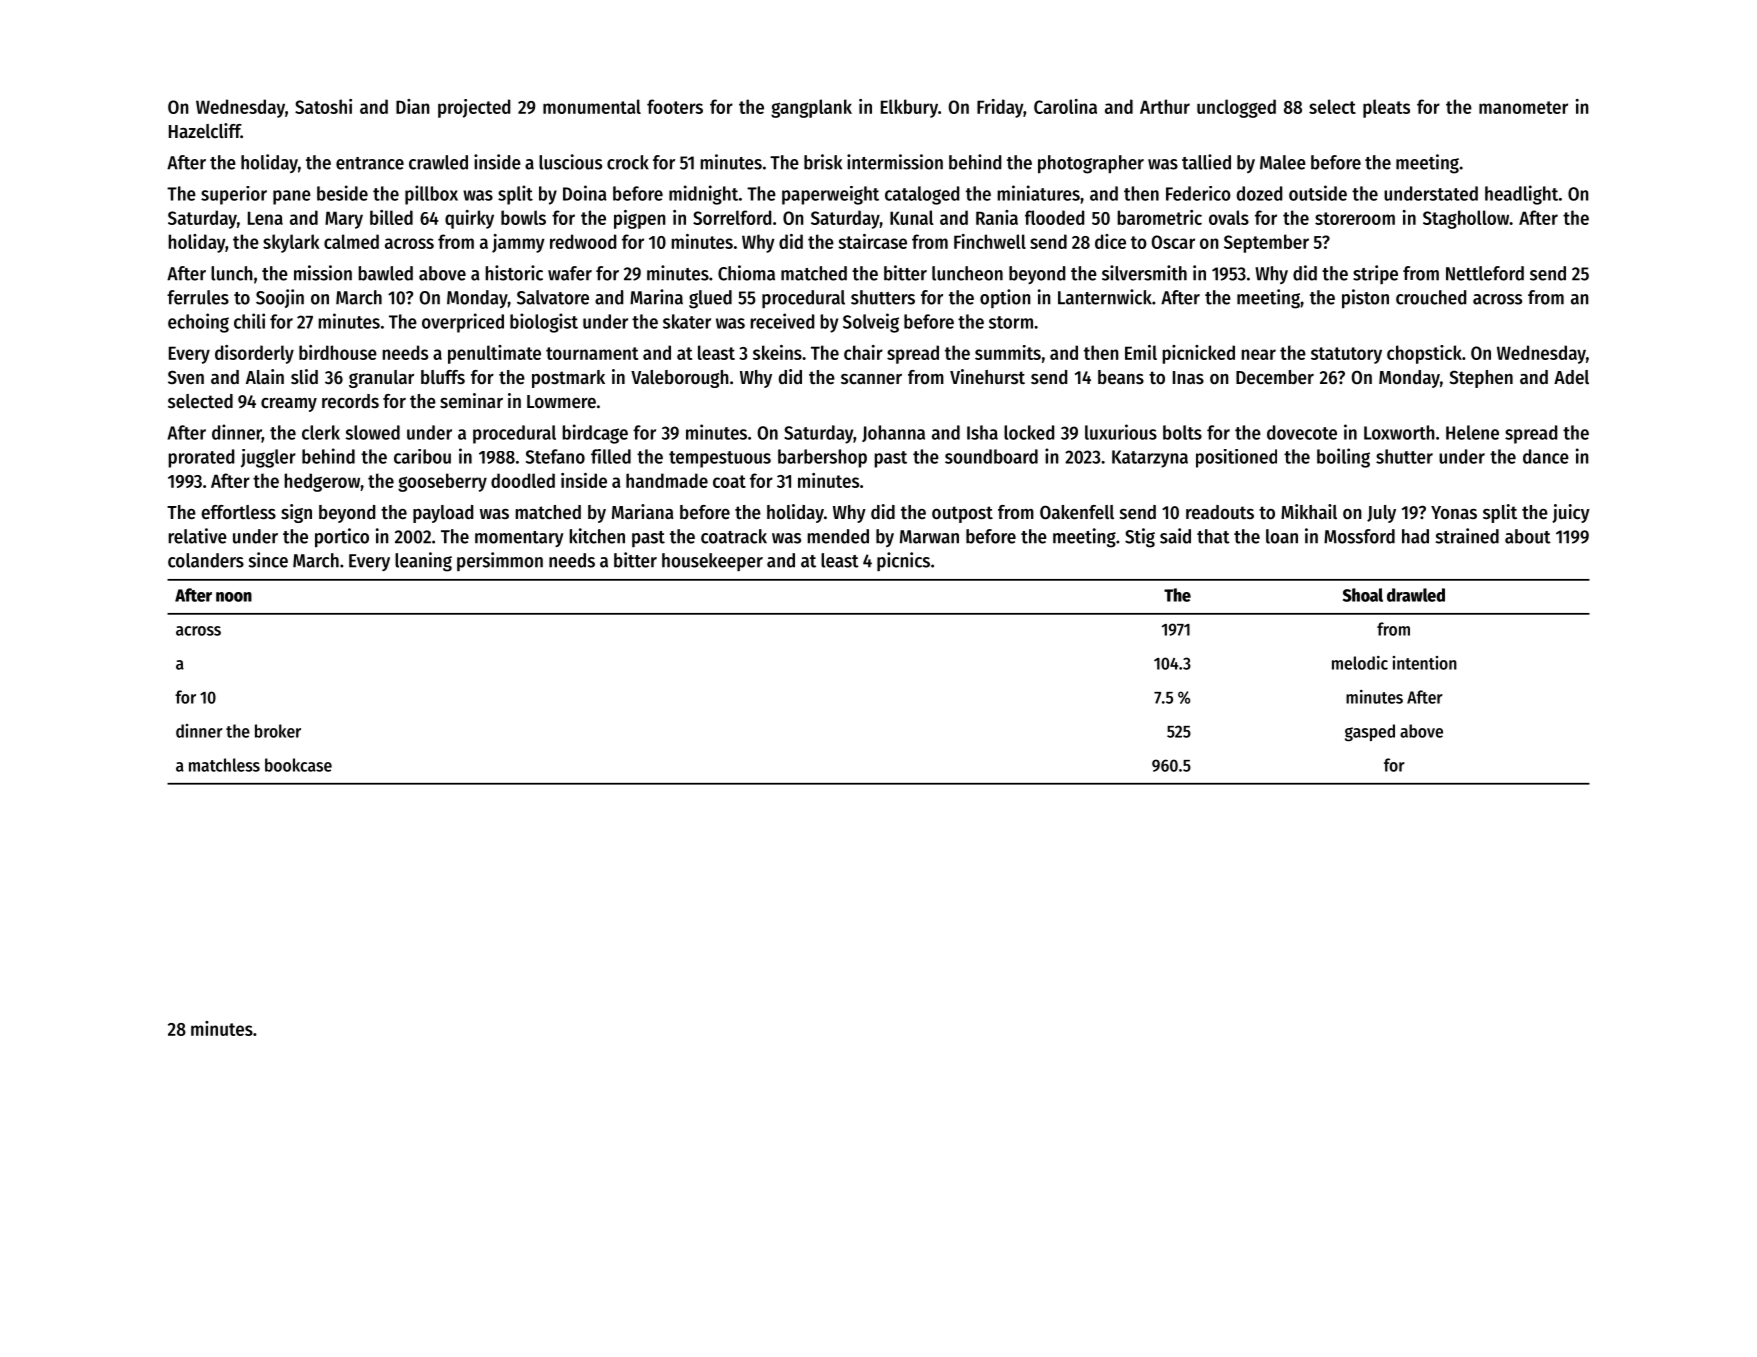  I want to click on intention, so click(1425, 663).
